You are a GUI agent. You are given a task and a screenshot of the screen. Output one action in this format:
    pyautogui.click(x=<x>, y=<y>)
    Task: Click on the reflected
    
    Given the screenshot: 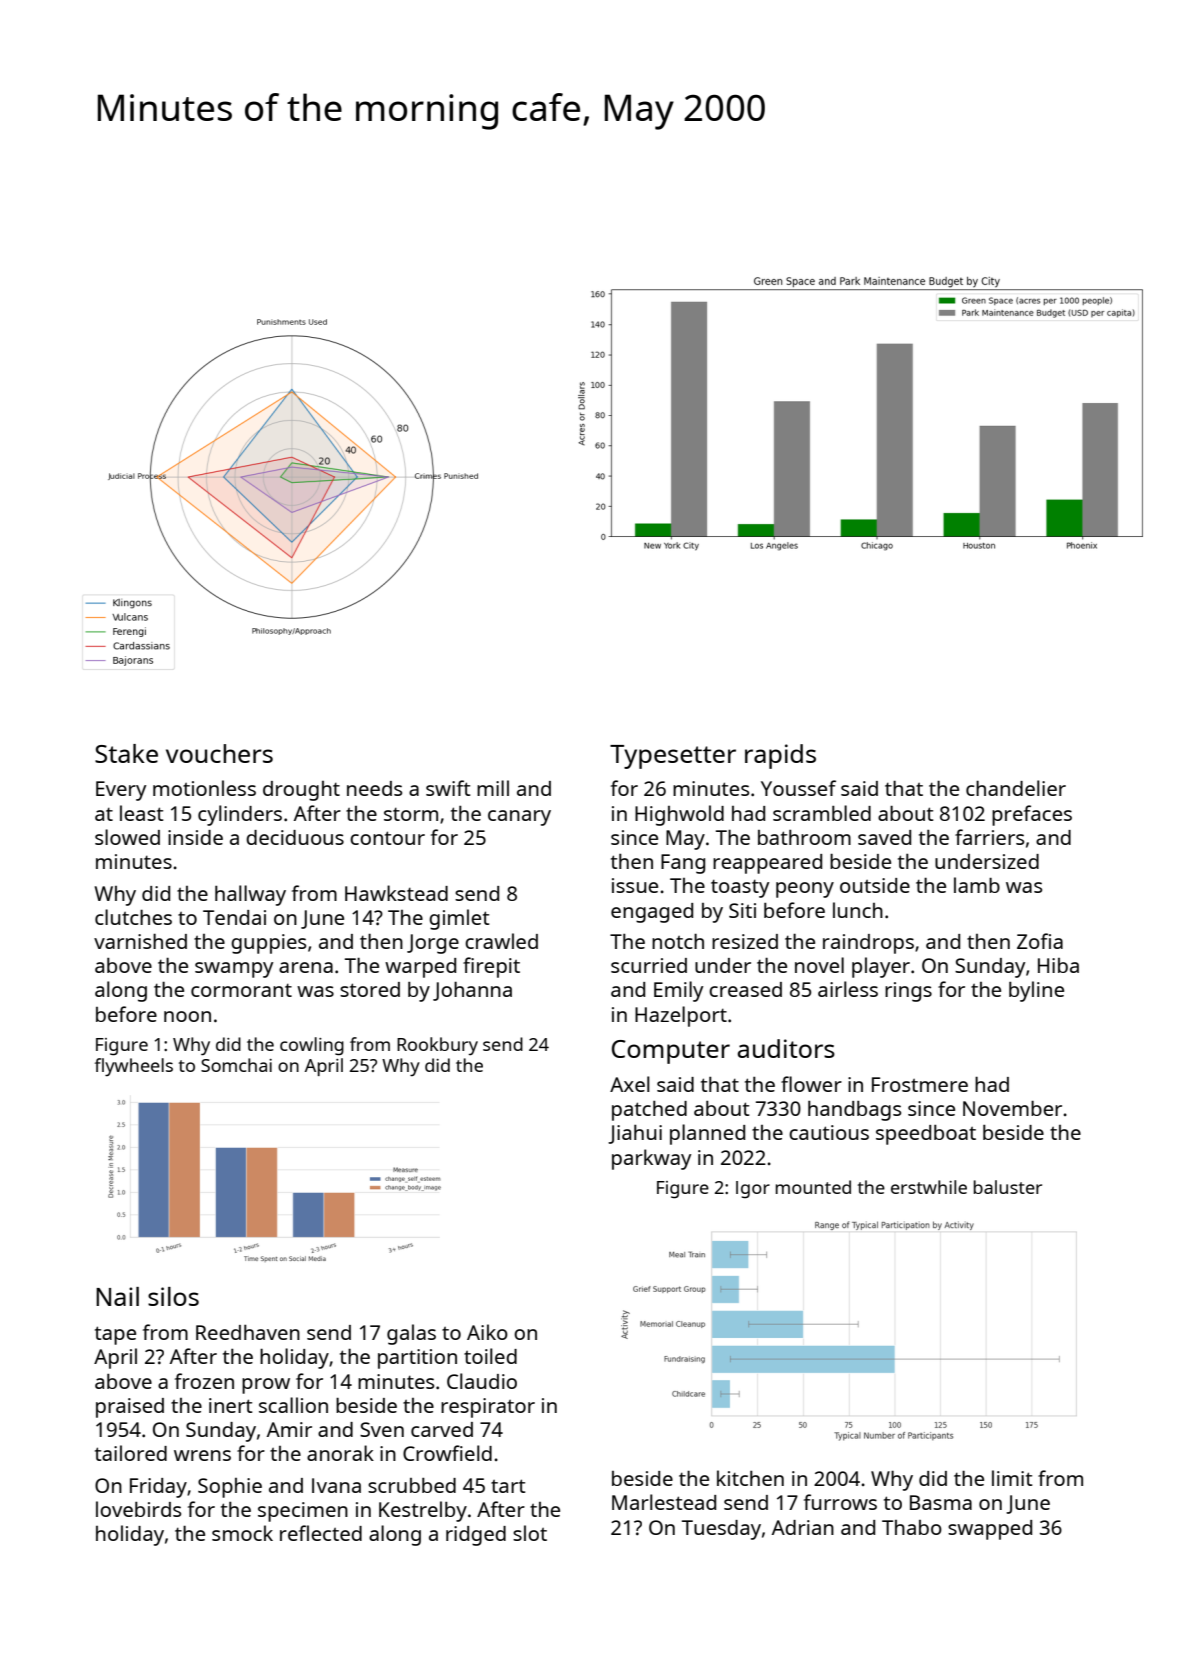 What is the action you would take?
    pyautogui.click(x=321, y=1533)
